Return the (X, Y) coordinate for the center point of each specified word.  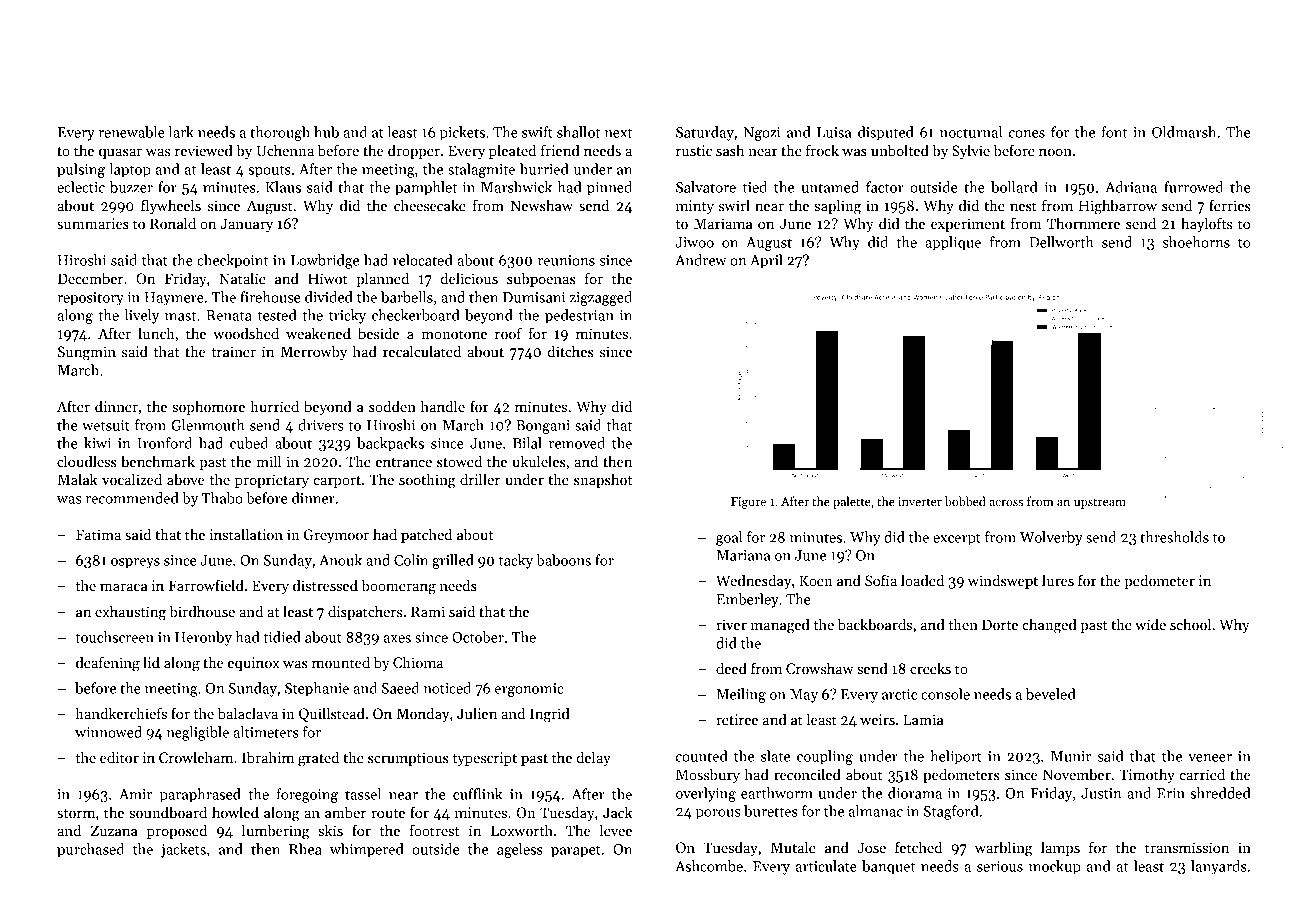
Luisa (834, 132)
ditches (571, 351)
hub (326, 132)
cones (1027, 134)
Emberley (747, 600)
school (1190, 624)
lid (151, 662)
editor (119, 757)
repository (90, 299)
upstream (1100, 503)
